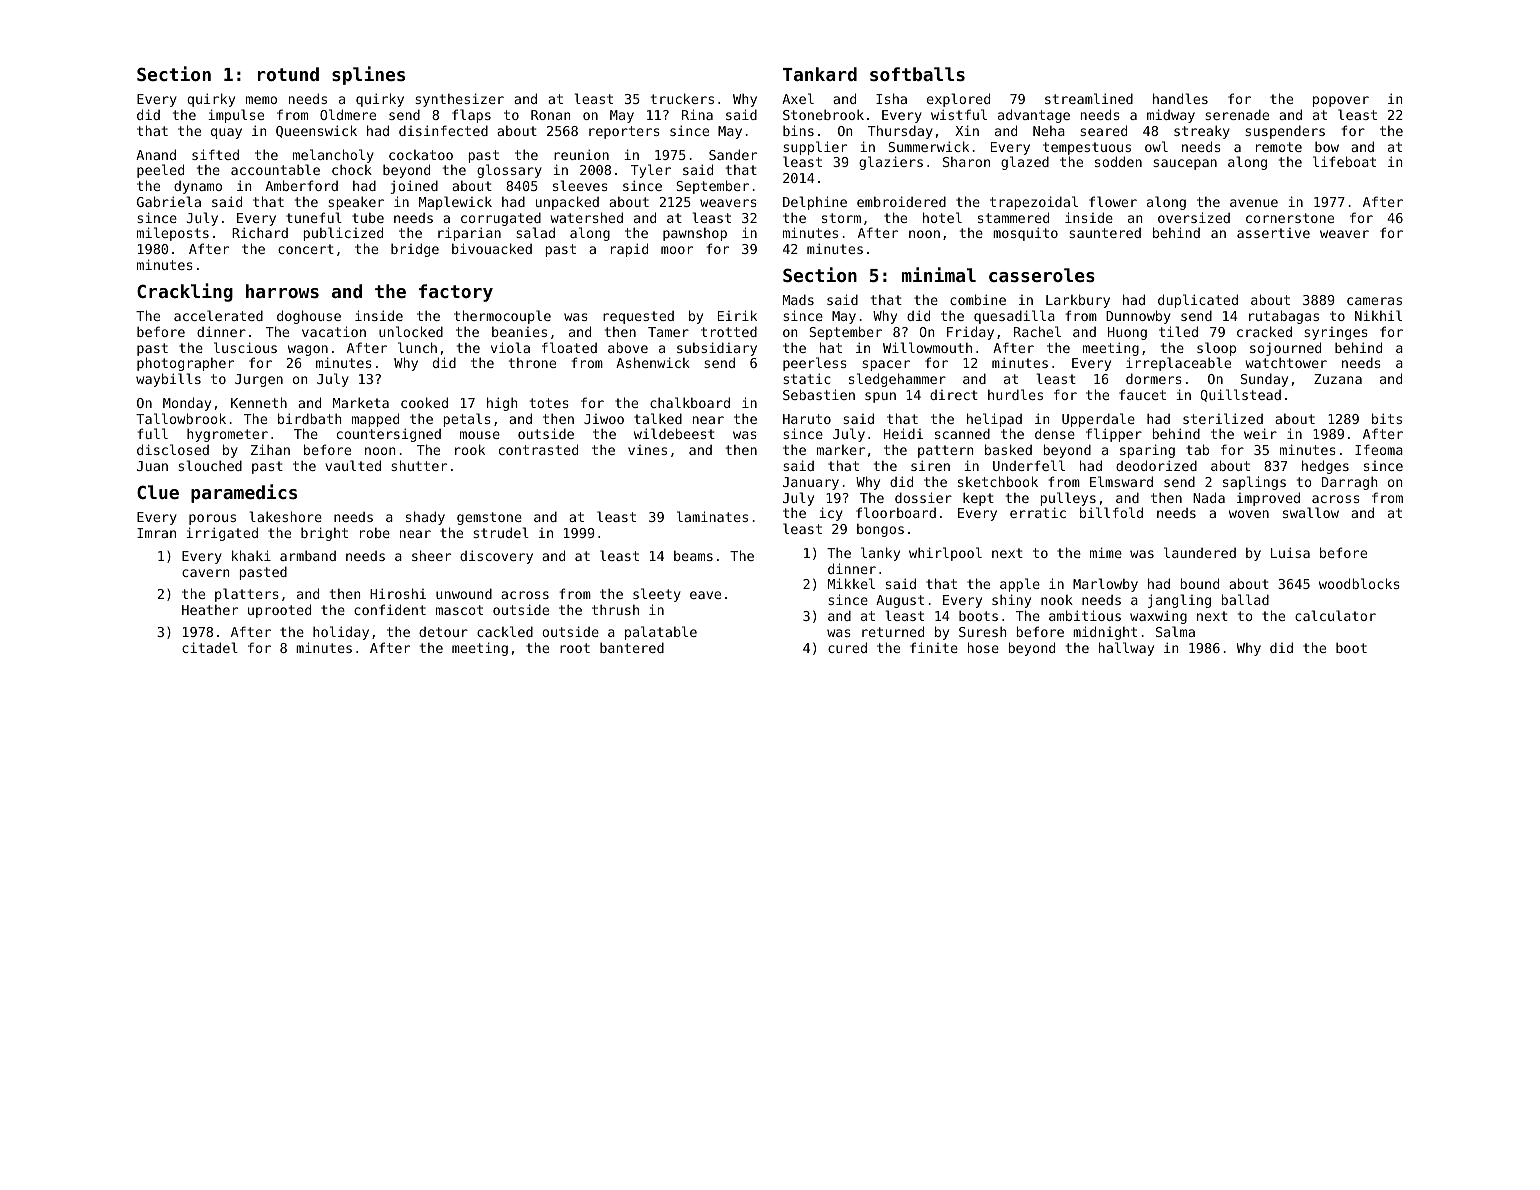 This screenshot has height=1190, width=1540. Describe the element at coordinates (288, 74) in the screenshot. I see `rotund` at that location.
